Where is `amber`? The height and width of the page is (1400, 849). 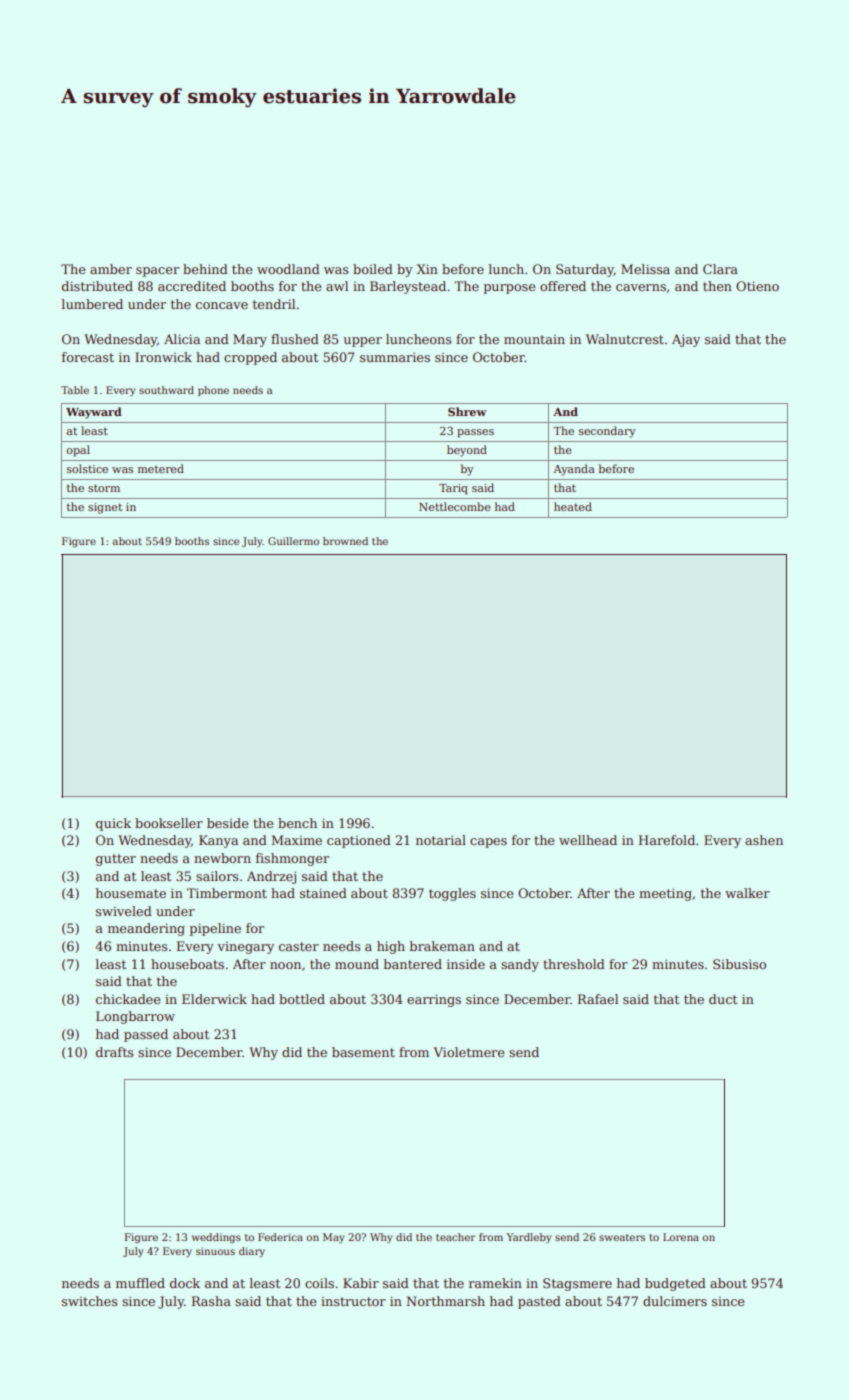 amber is located at coordinates (111, 269).
